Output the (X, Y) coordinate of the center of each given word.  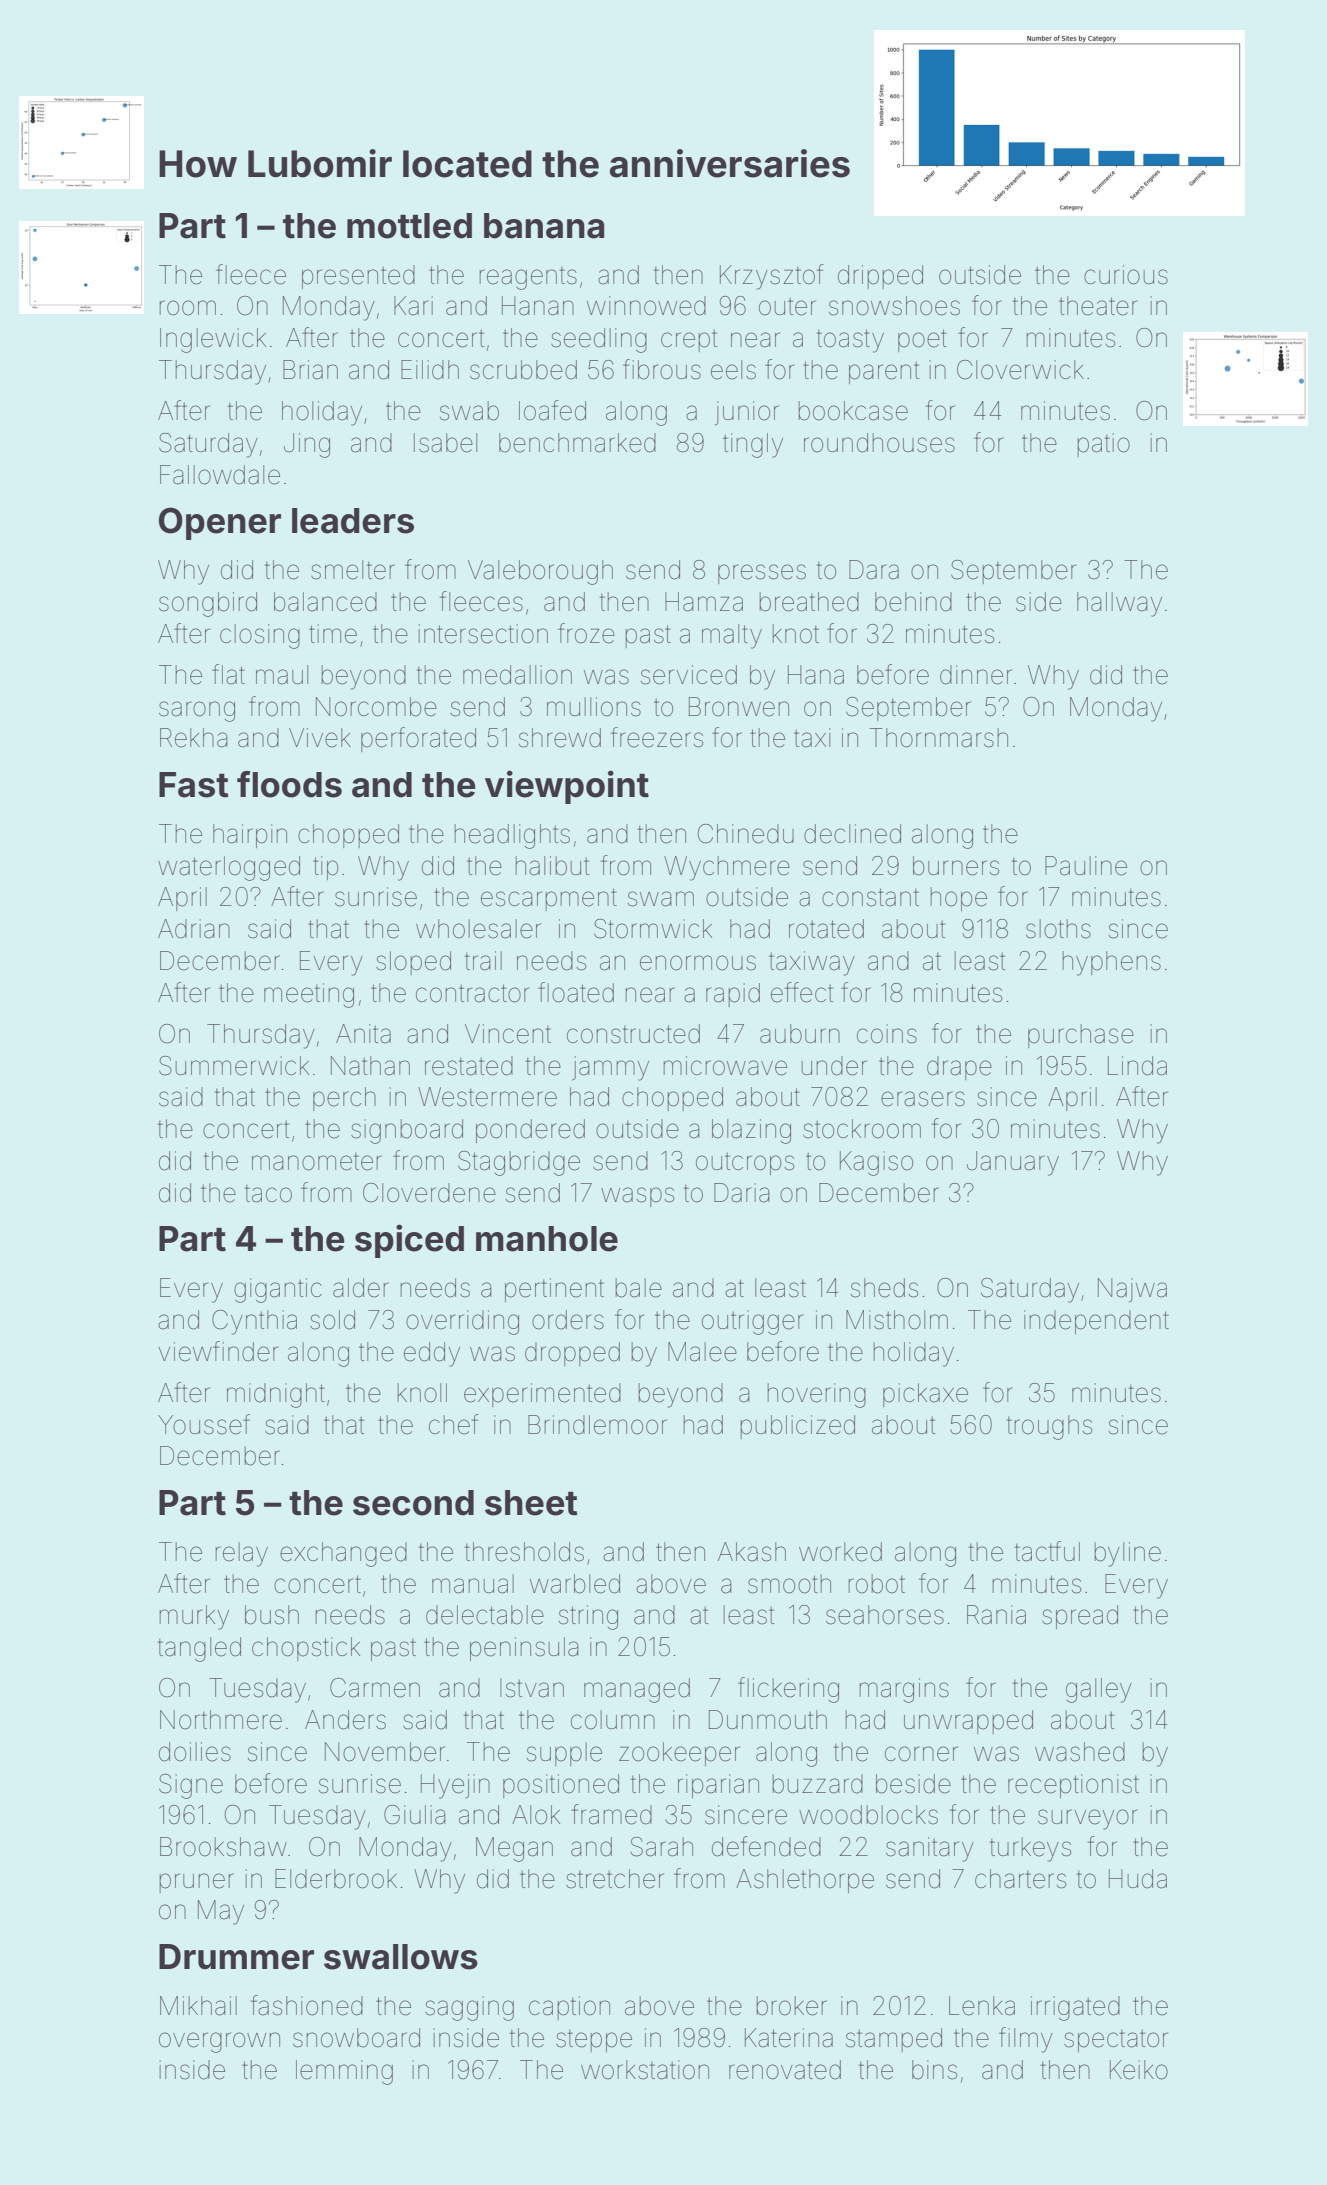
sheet (531, 1503)
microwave (725, 1066)
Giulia (415, 1815)
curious (1126, 275)
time (333, 634)
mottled (409, 226)
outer (787, 306)
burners (956, 866)
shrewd (560, 738)
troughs (1049, 1427)
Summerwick (234, 1066)
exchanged (343, 1554)
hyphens (1111, 963)
